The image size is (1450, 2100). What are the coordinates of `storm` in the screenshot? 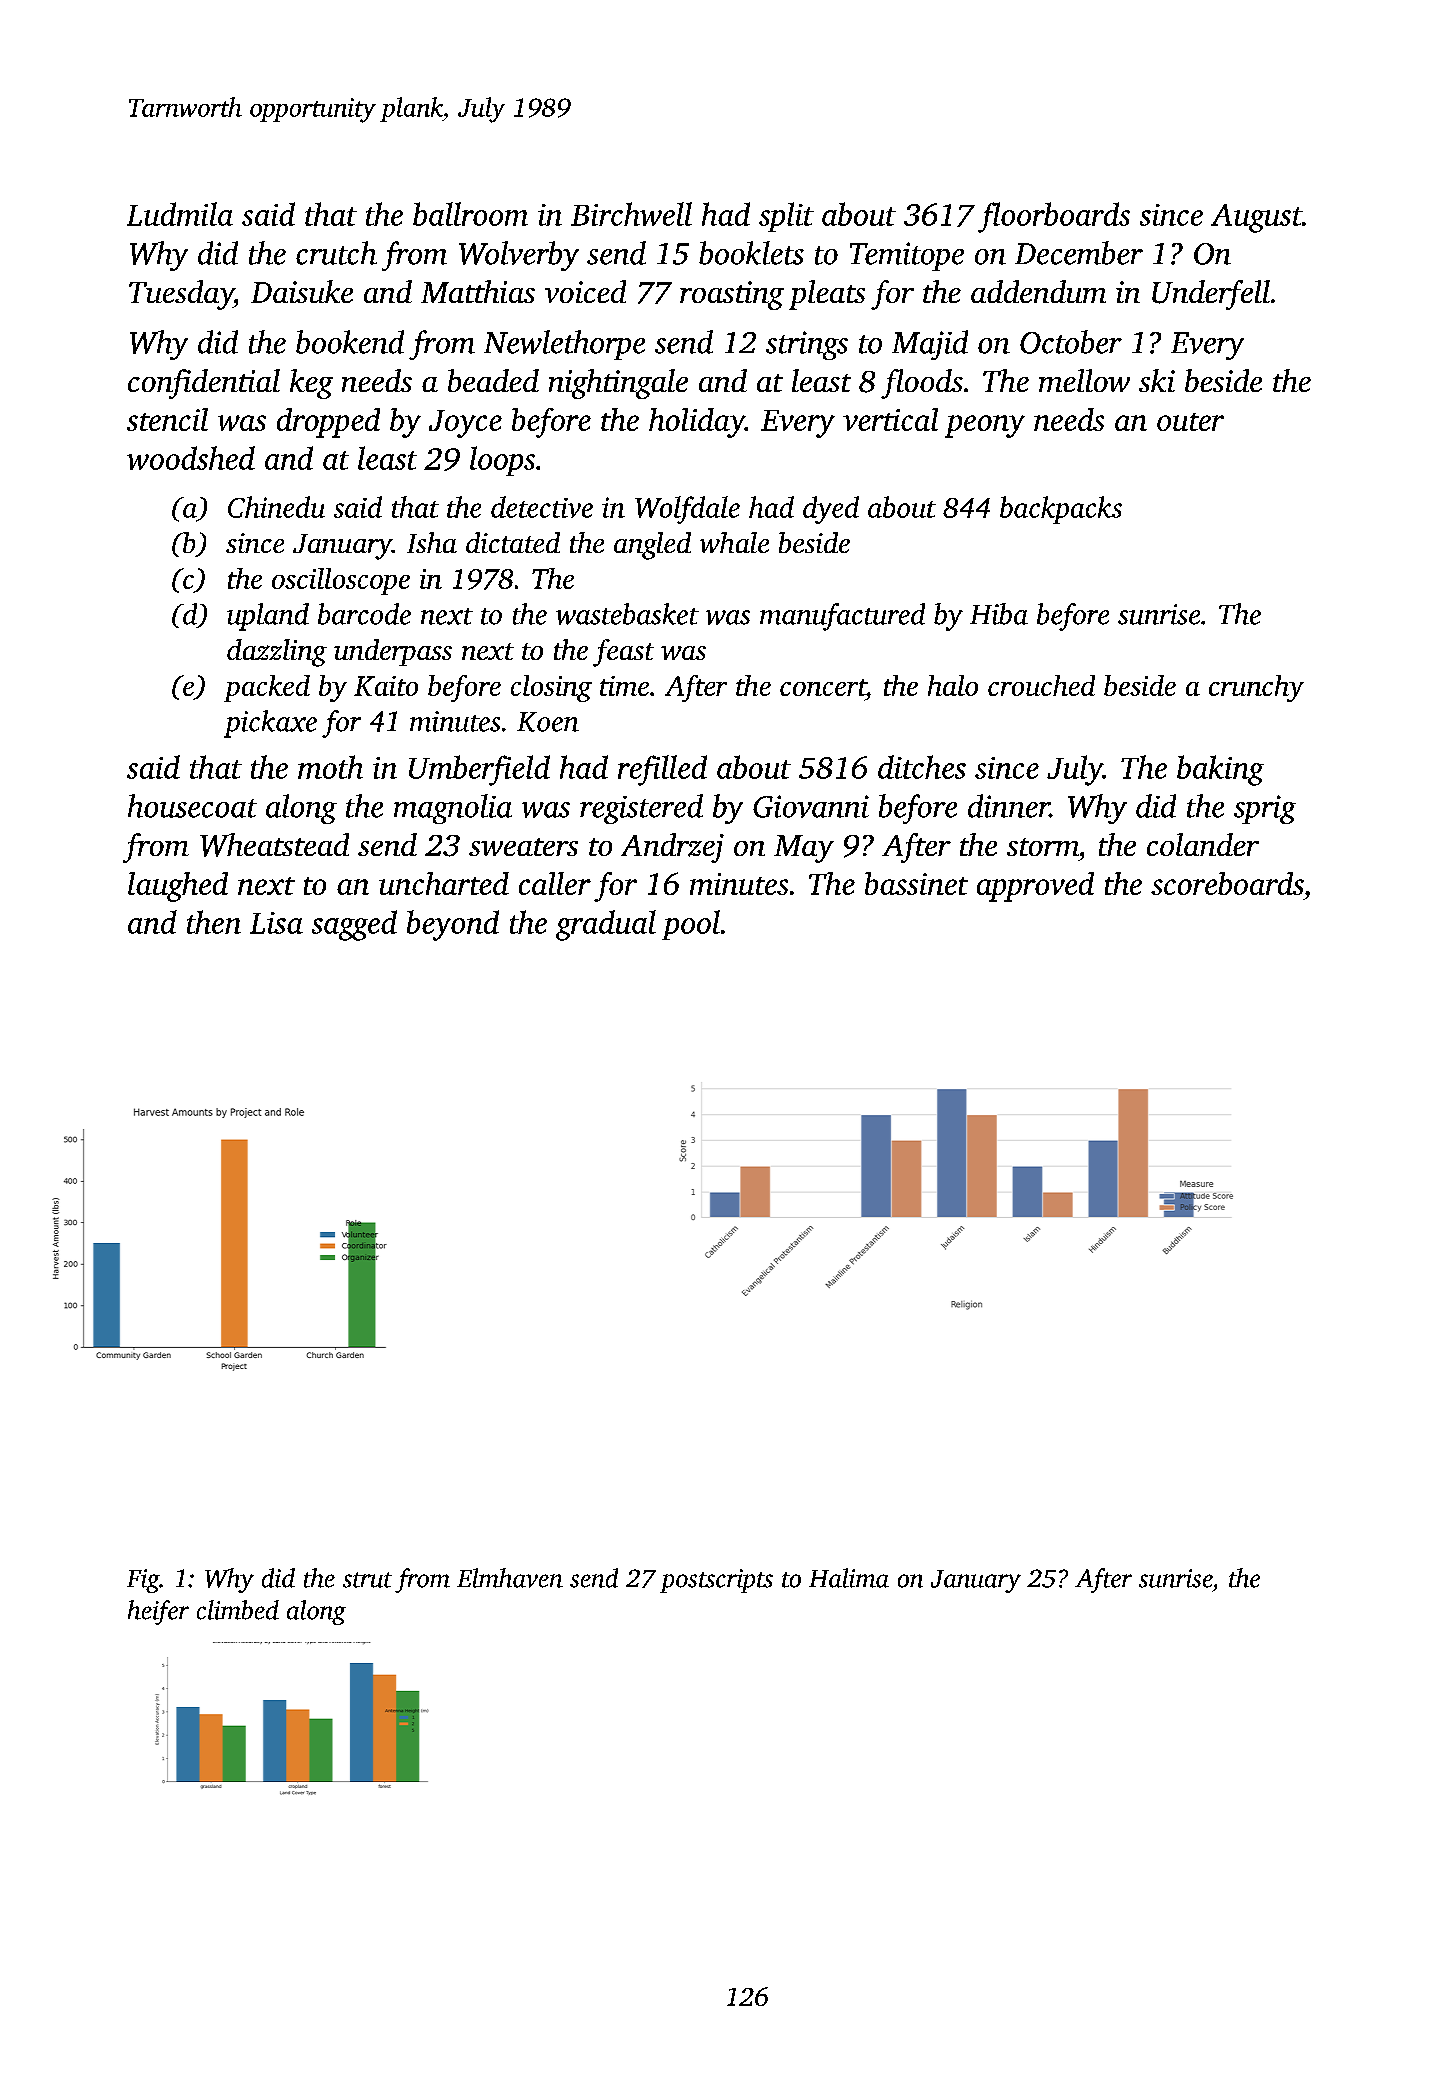 It's located at (1043, 847).
